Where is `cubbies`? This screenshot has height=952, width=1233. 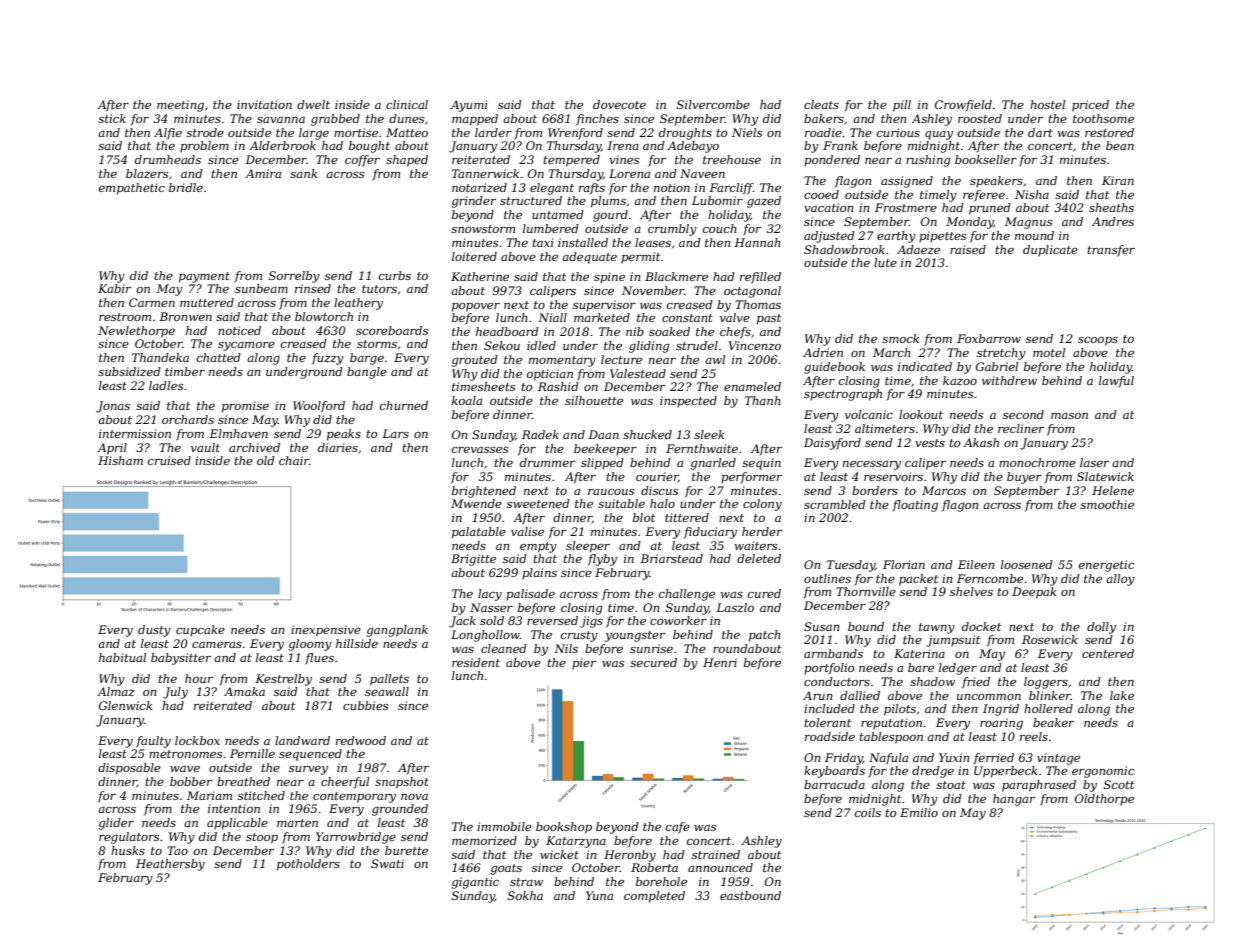 cubbies is located at coordinates (365, 705).
